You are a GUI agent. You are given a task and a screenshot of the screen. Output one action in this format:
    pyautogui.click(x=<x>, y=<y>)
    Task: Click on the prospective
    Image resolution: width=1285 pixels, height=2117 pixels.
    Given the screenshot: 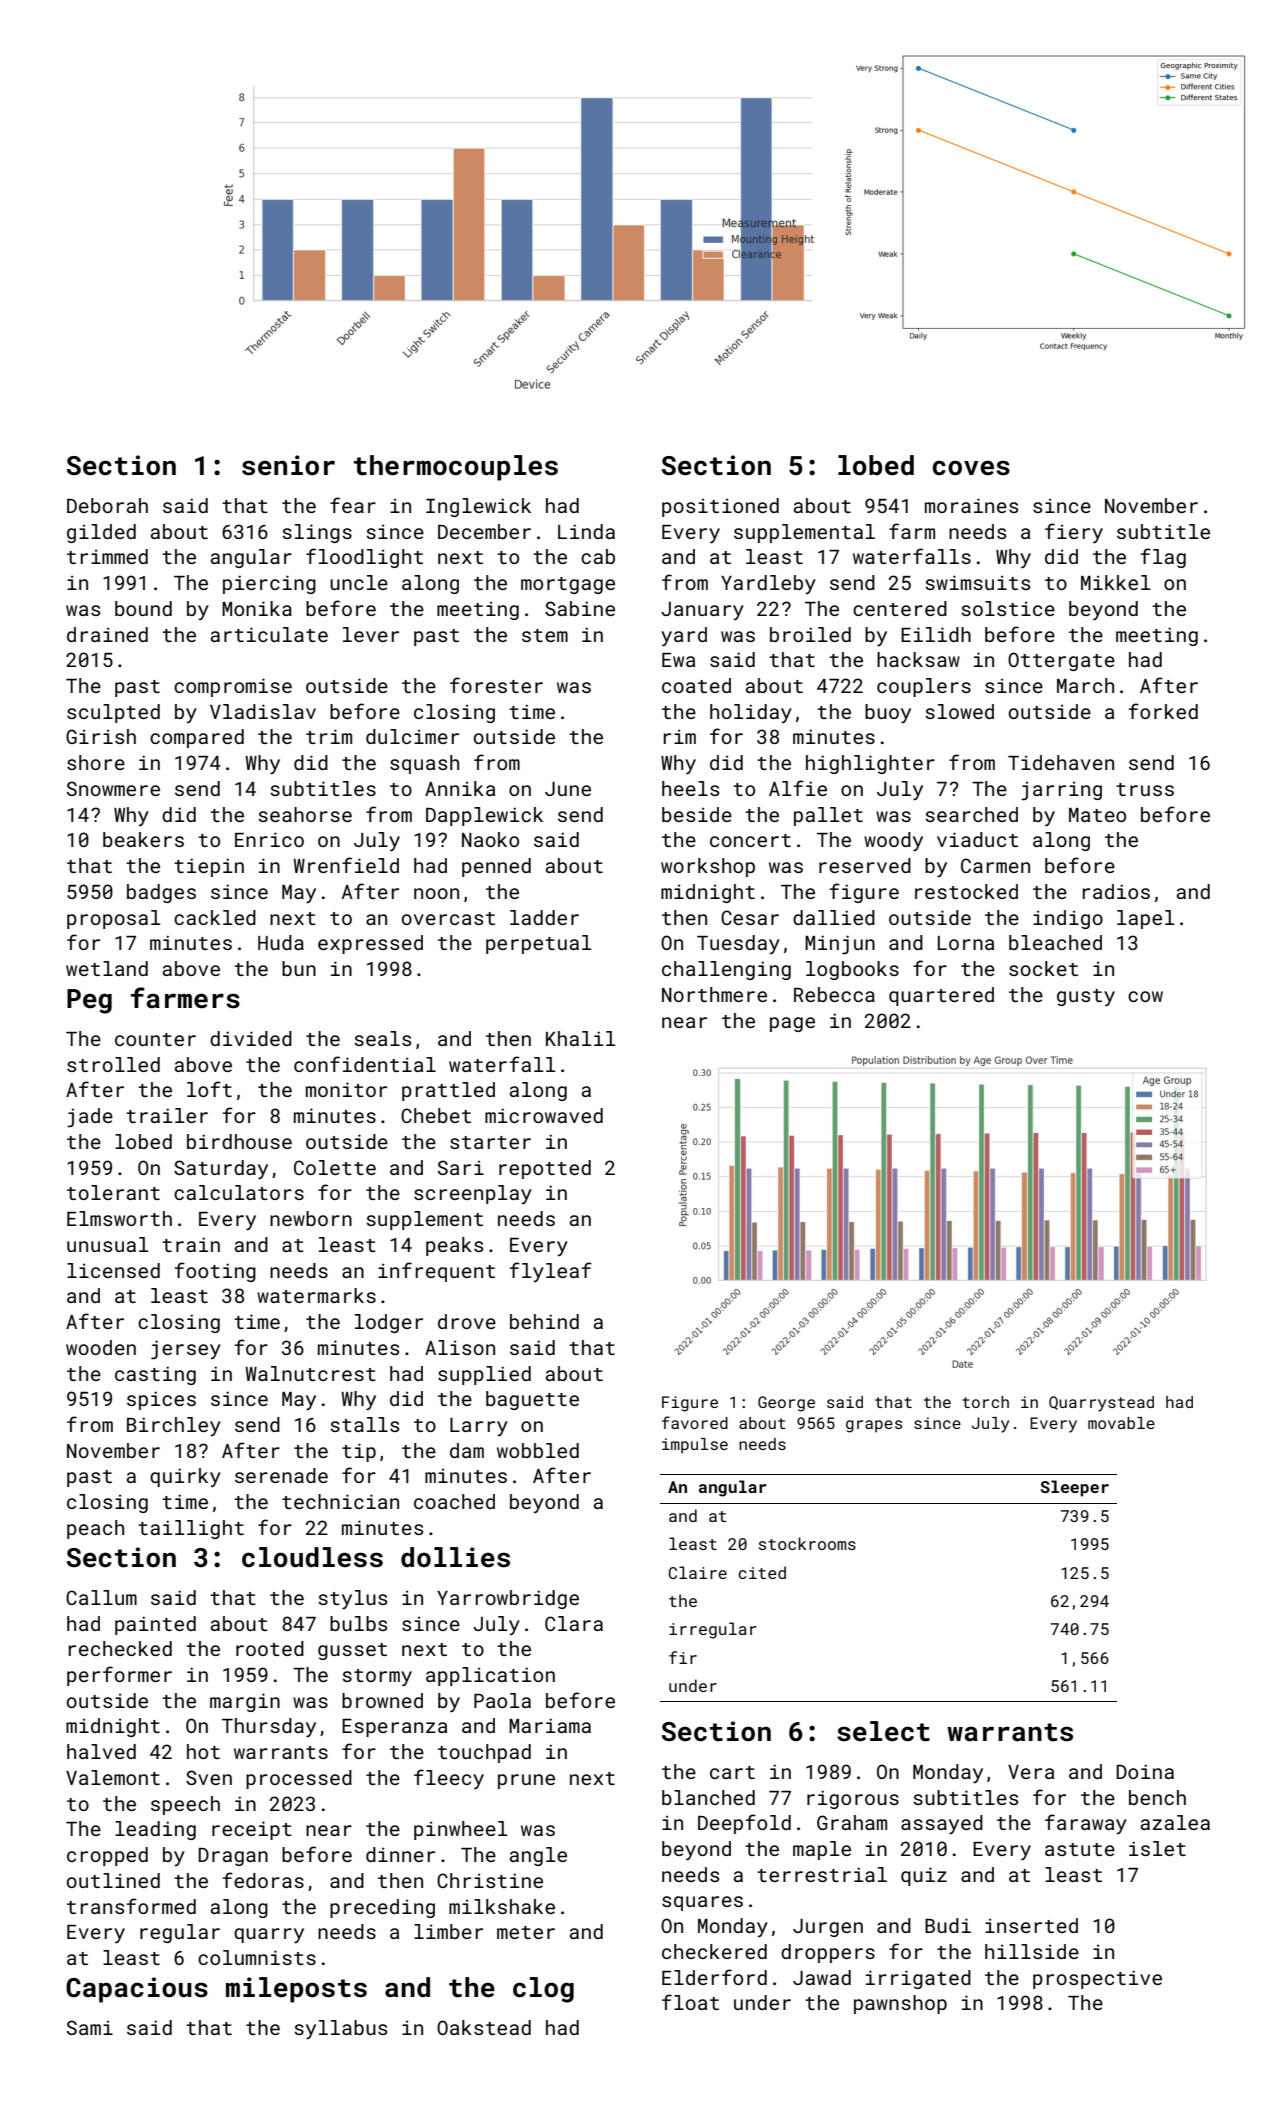 What is the action you would take?
    pyautogui.click(x=1097, y=1979)
